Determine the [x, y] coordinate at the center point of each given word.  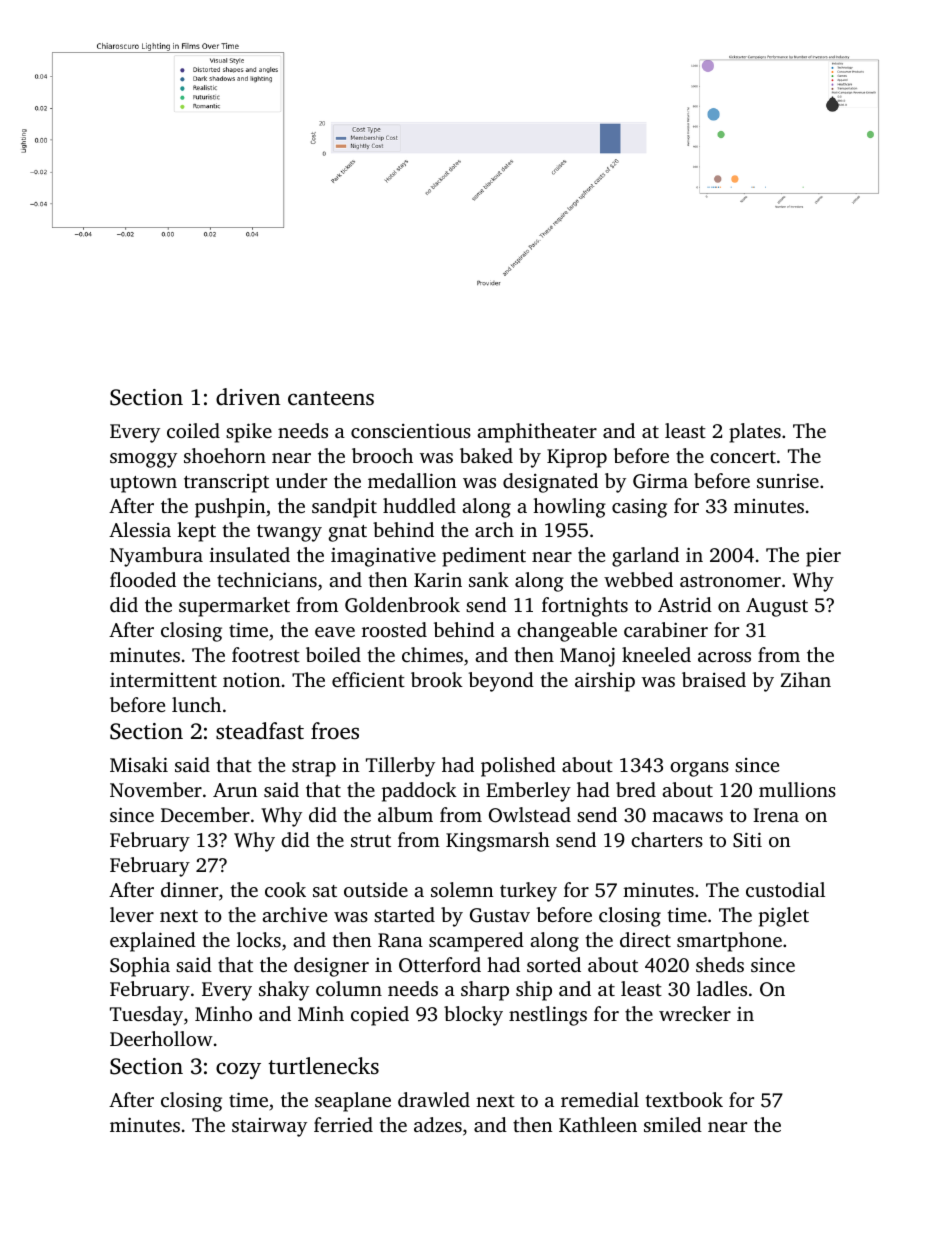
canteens [331, 398]
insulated [249, 554]
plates [755, 433]
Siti [747, 840]
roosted [394, 629]
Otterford [440, 965]
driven [248, 397]
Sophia [140, 967]
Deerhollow [161, 1038]
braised [714, 679]
